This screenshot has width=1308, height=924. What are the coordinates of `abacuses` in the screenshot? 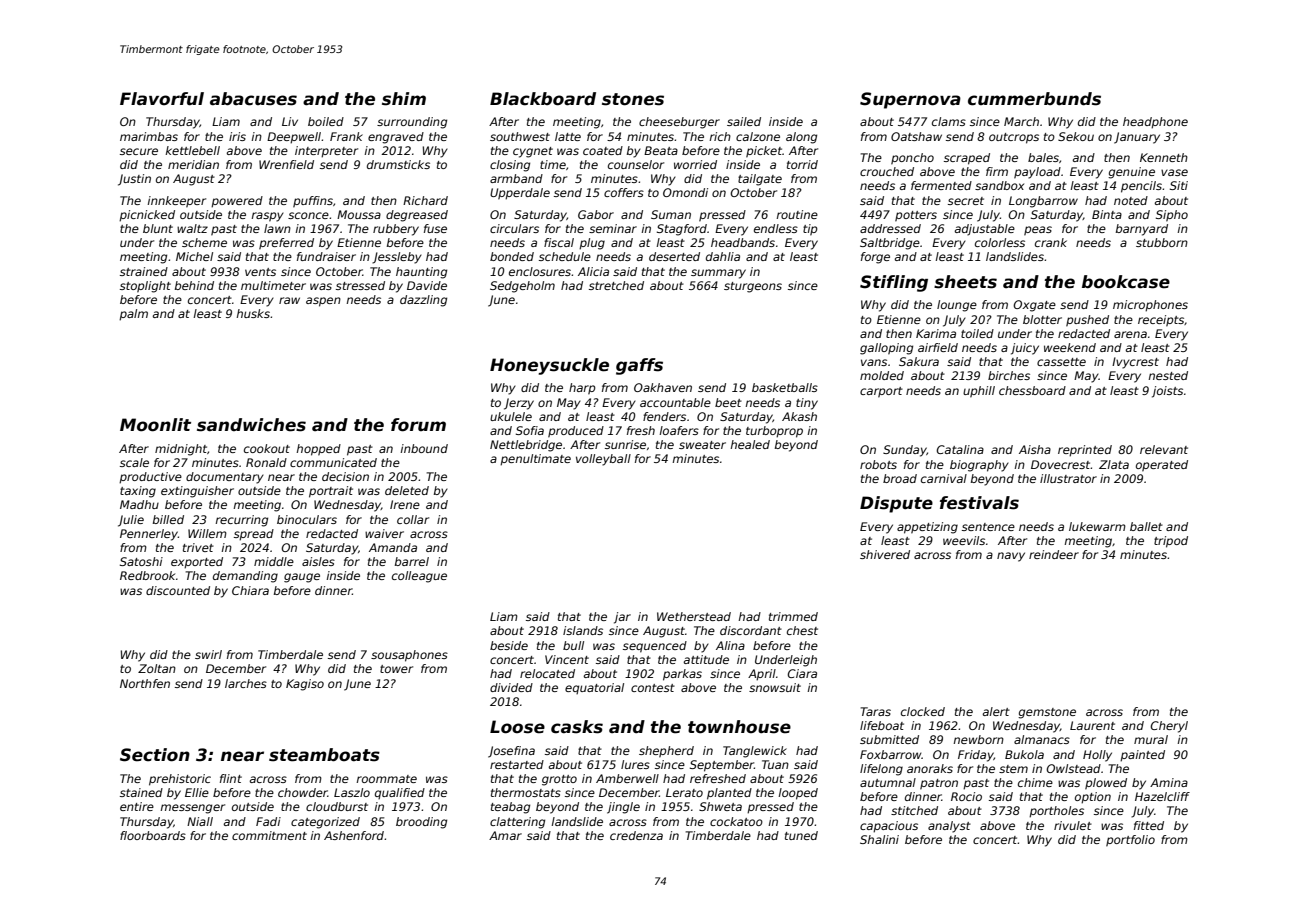 It's located at (253, 99).
